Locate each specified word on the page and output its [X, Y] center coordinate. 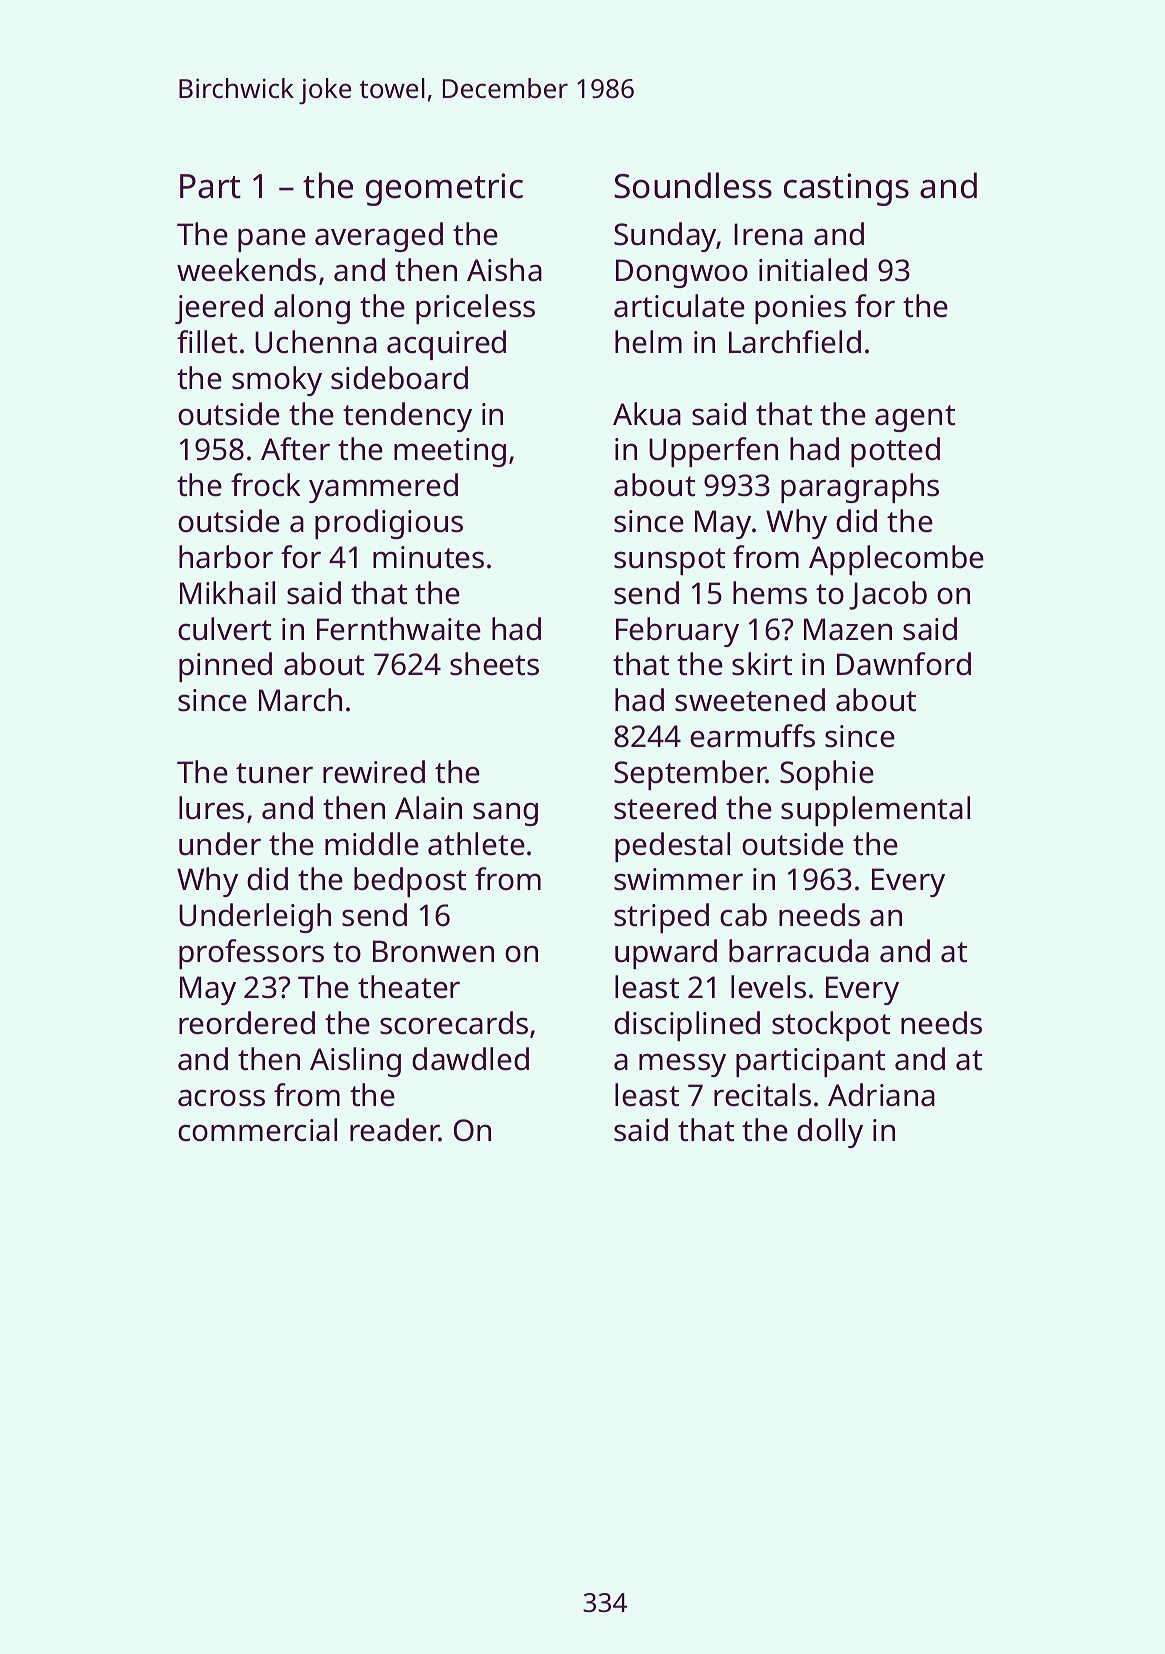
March [300, 700]
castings [846, 189]
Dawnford [904, 664]
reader [395, 1130]
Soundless [693, 185]
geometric [444, 189]
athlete [476, 844]
